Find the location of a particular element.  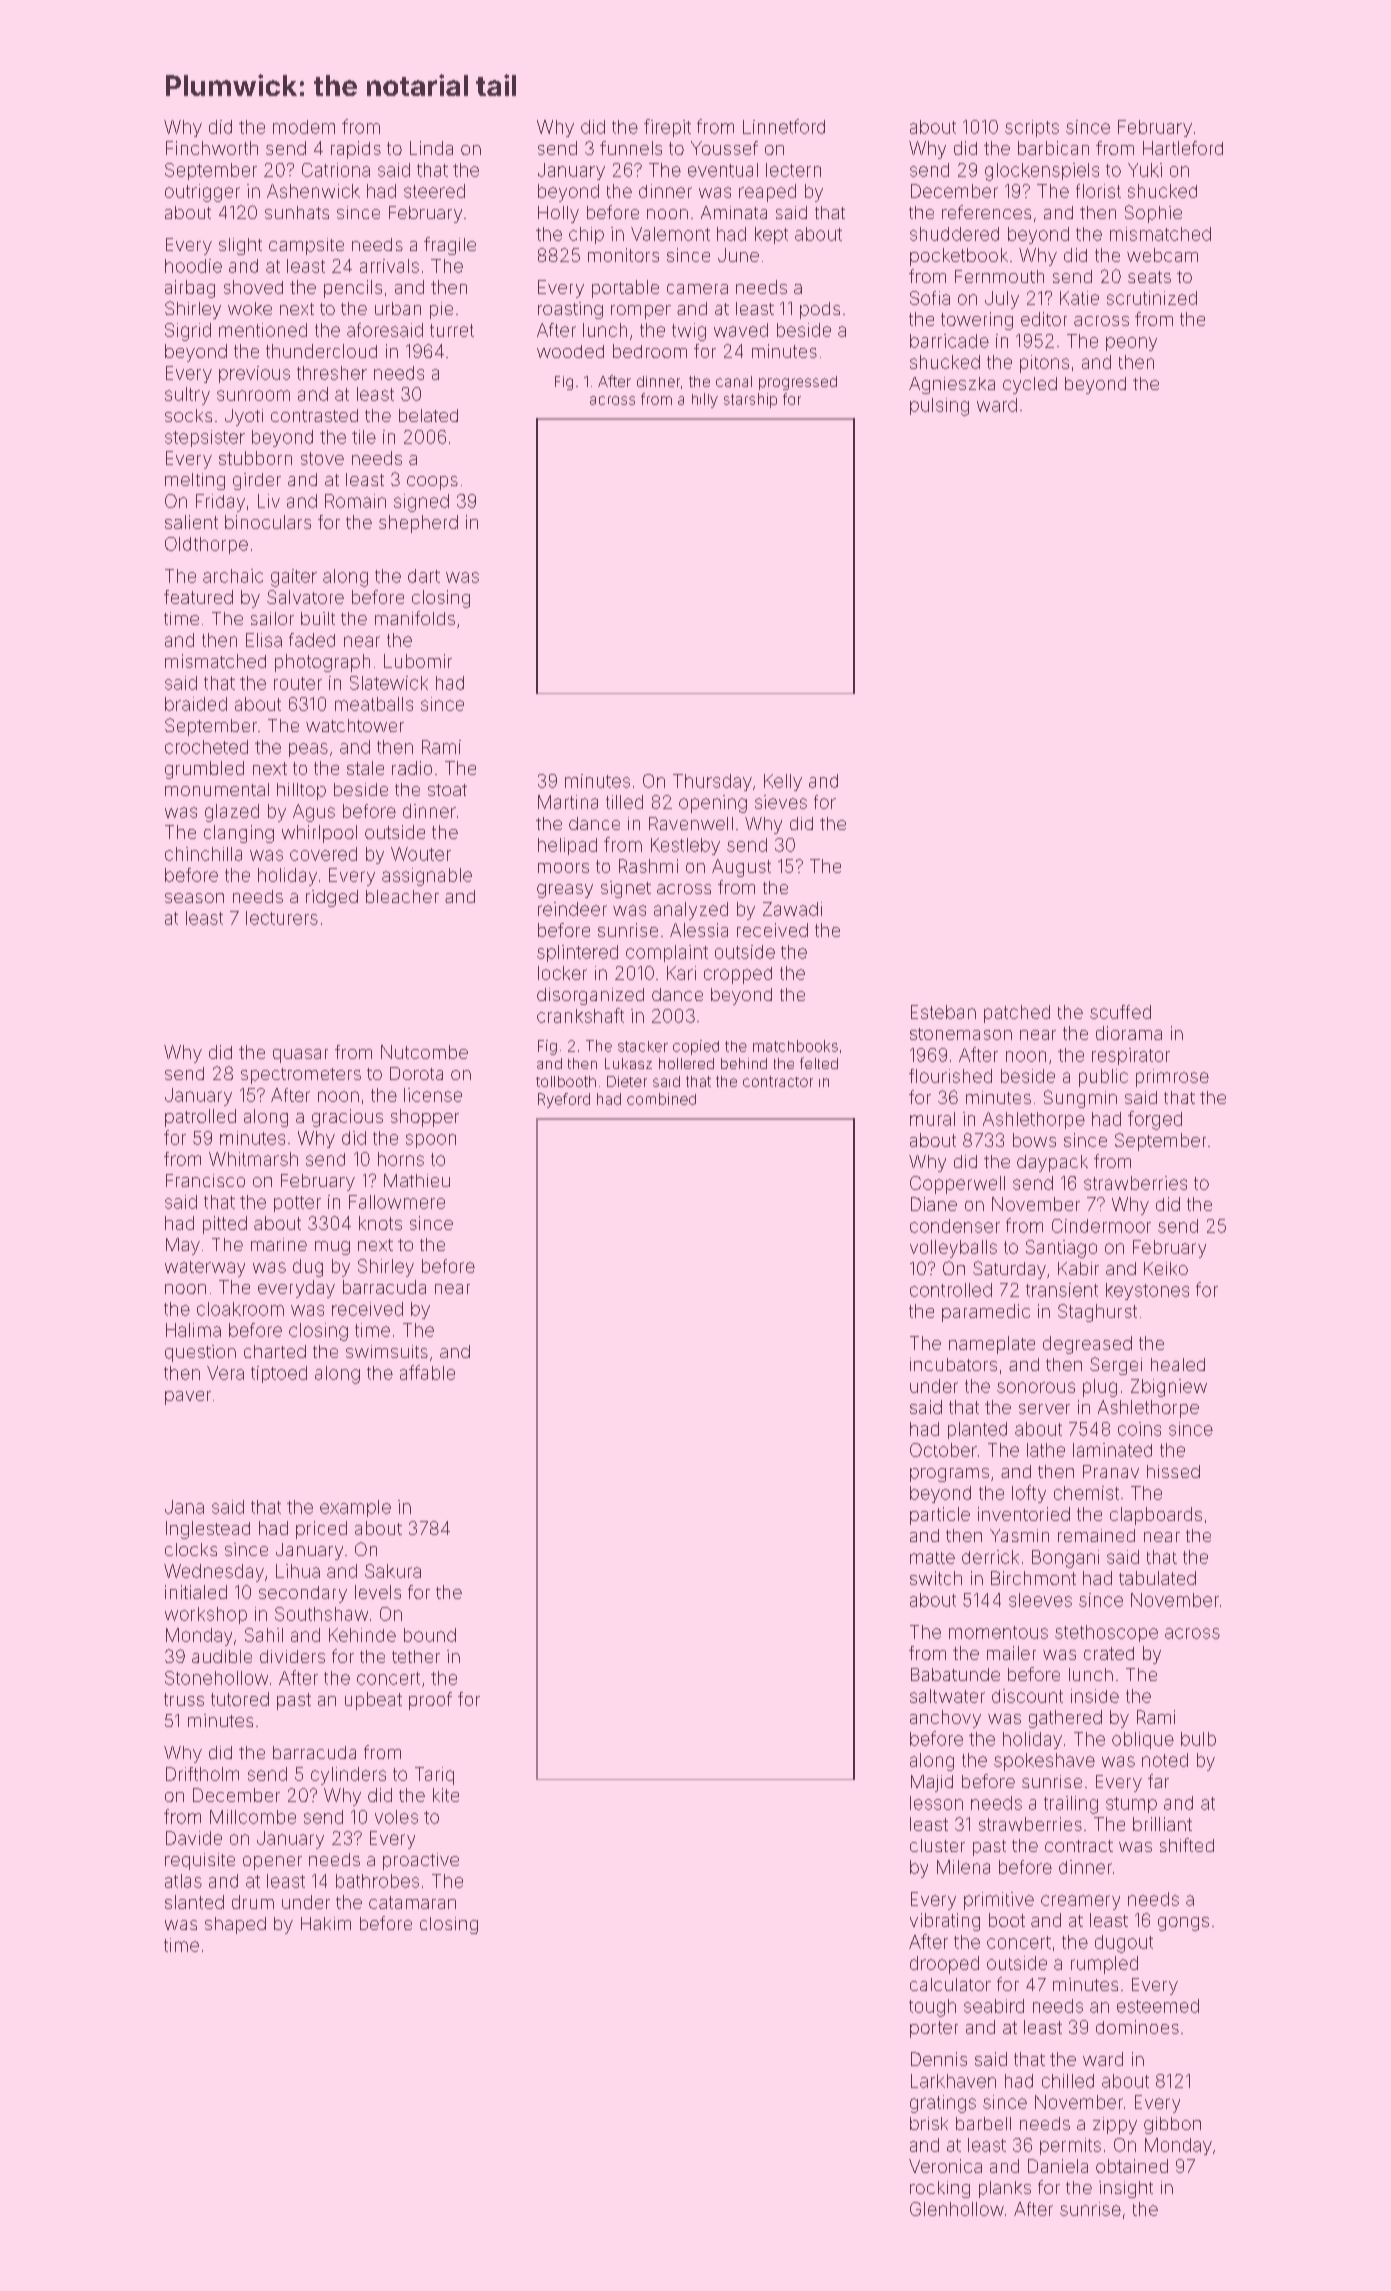

modem is located at coordinates (304, 127).
